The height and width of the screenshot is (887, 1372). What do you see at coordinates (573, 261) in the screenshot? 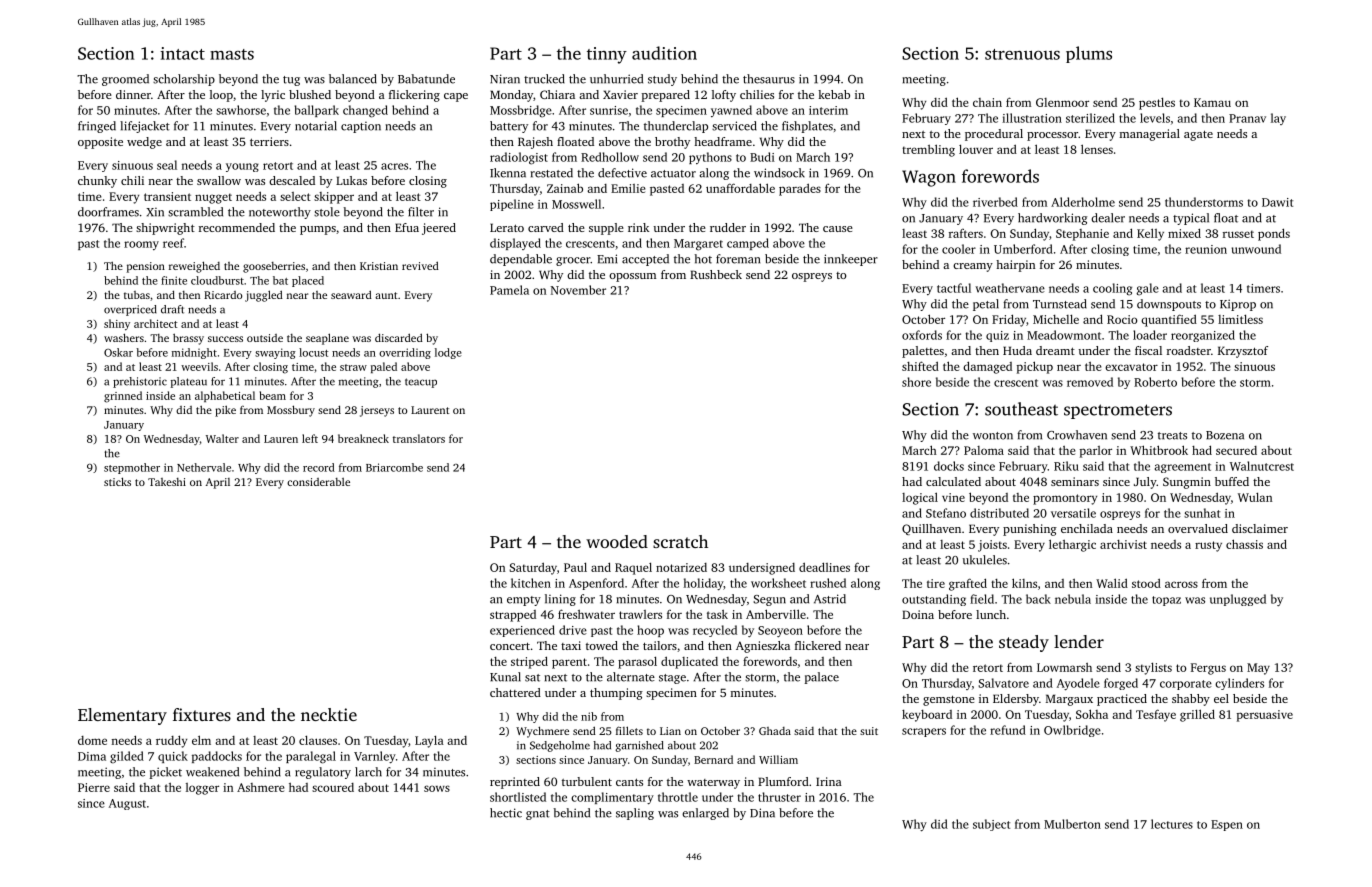
I see `grocer` at bounding box center [573, 261].
